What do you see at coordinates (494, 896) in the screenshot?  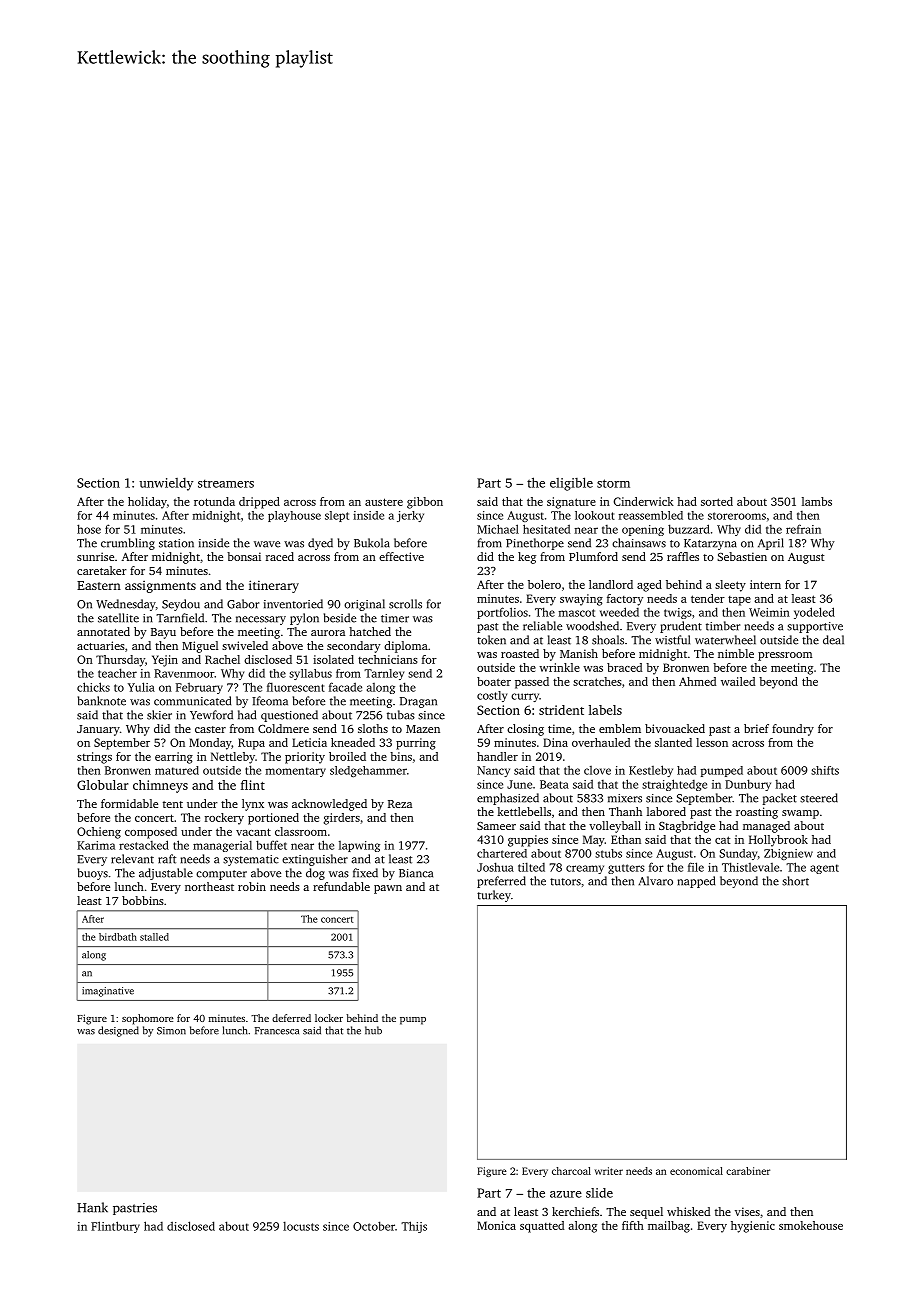 I see `turkey` at bounding box center [494, 896].
